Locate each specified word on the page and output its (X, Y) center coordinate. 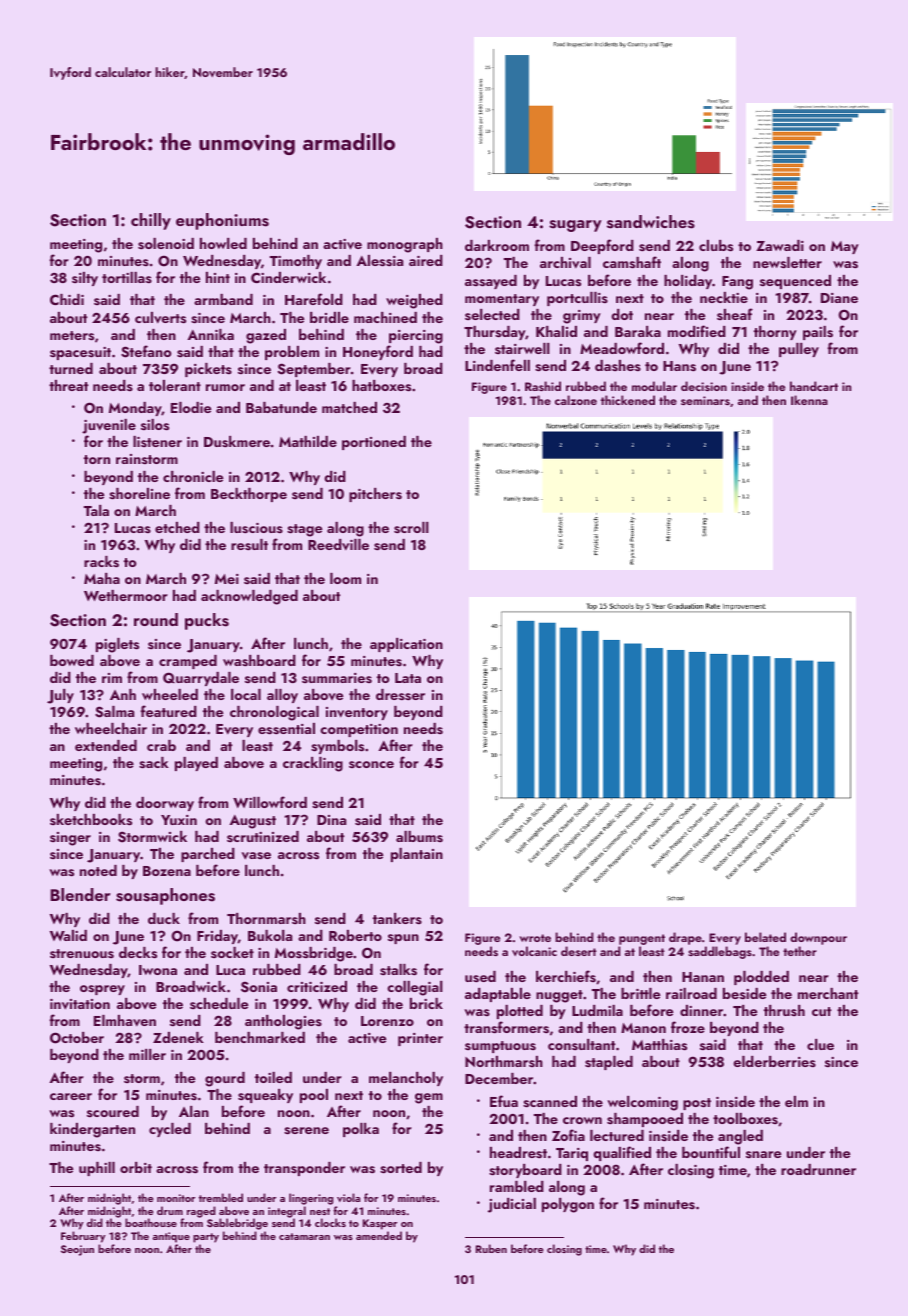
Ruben (491, 1248)
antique (171, 1237)
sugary (575, 226)
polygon (568, 1205)
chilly (151, 221)
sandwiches (651, 222)
